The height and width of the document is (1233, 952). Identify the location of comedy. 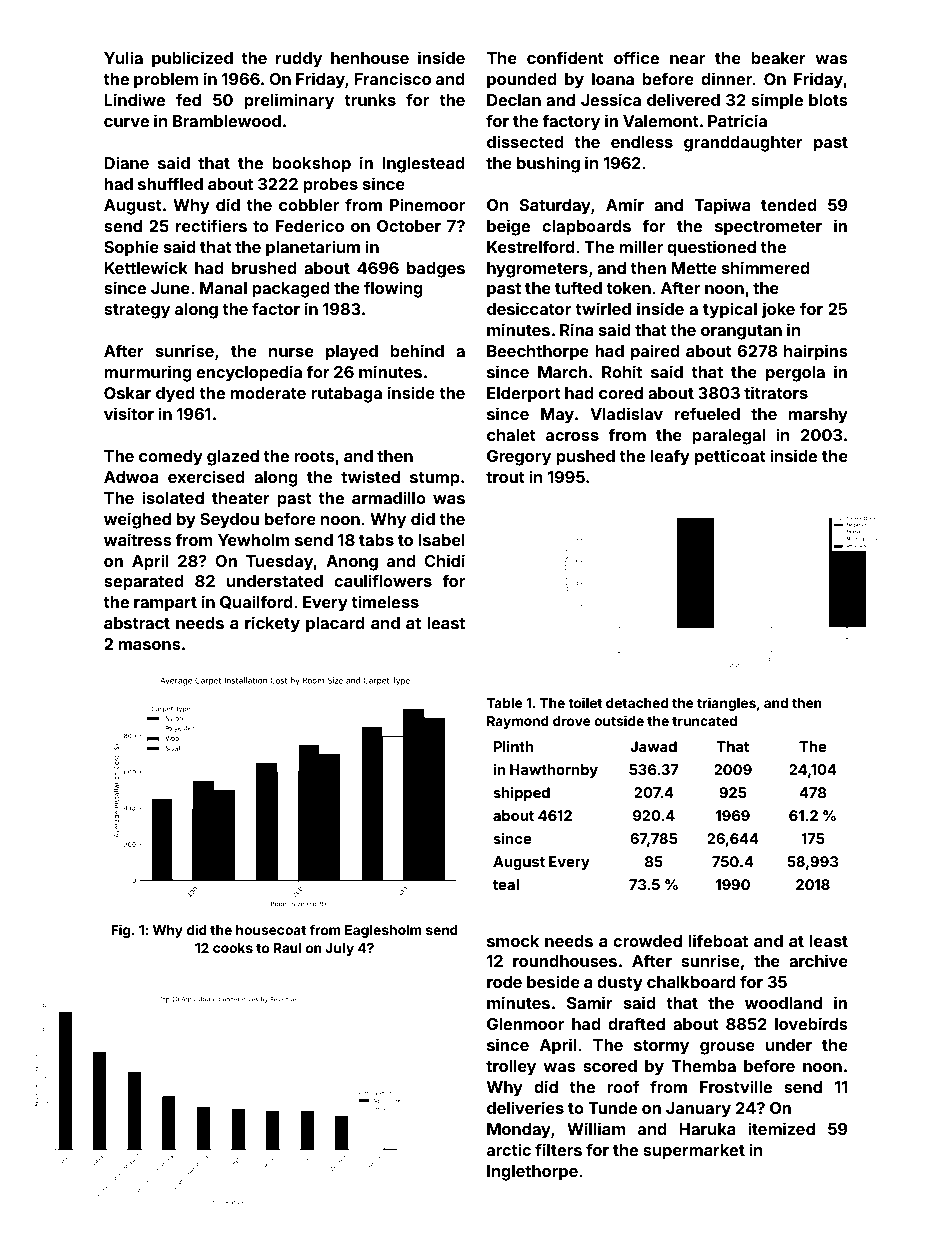
(171, 458).
